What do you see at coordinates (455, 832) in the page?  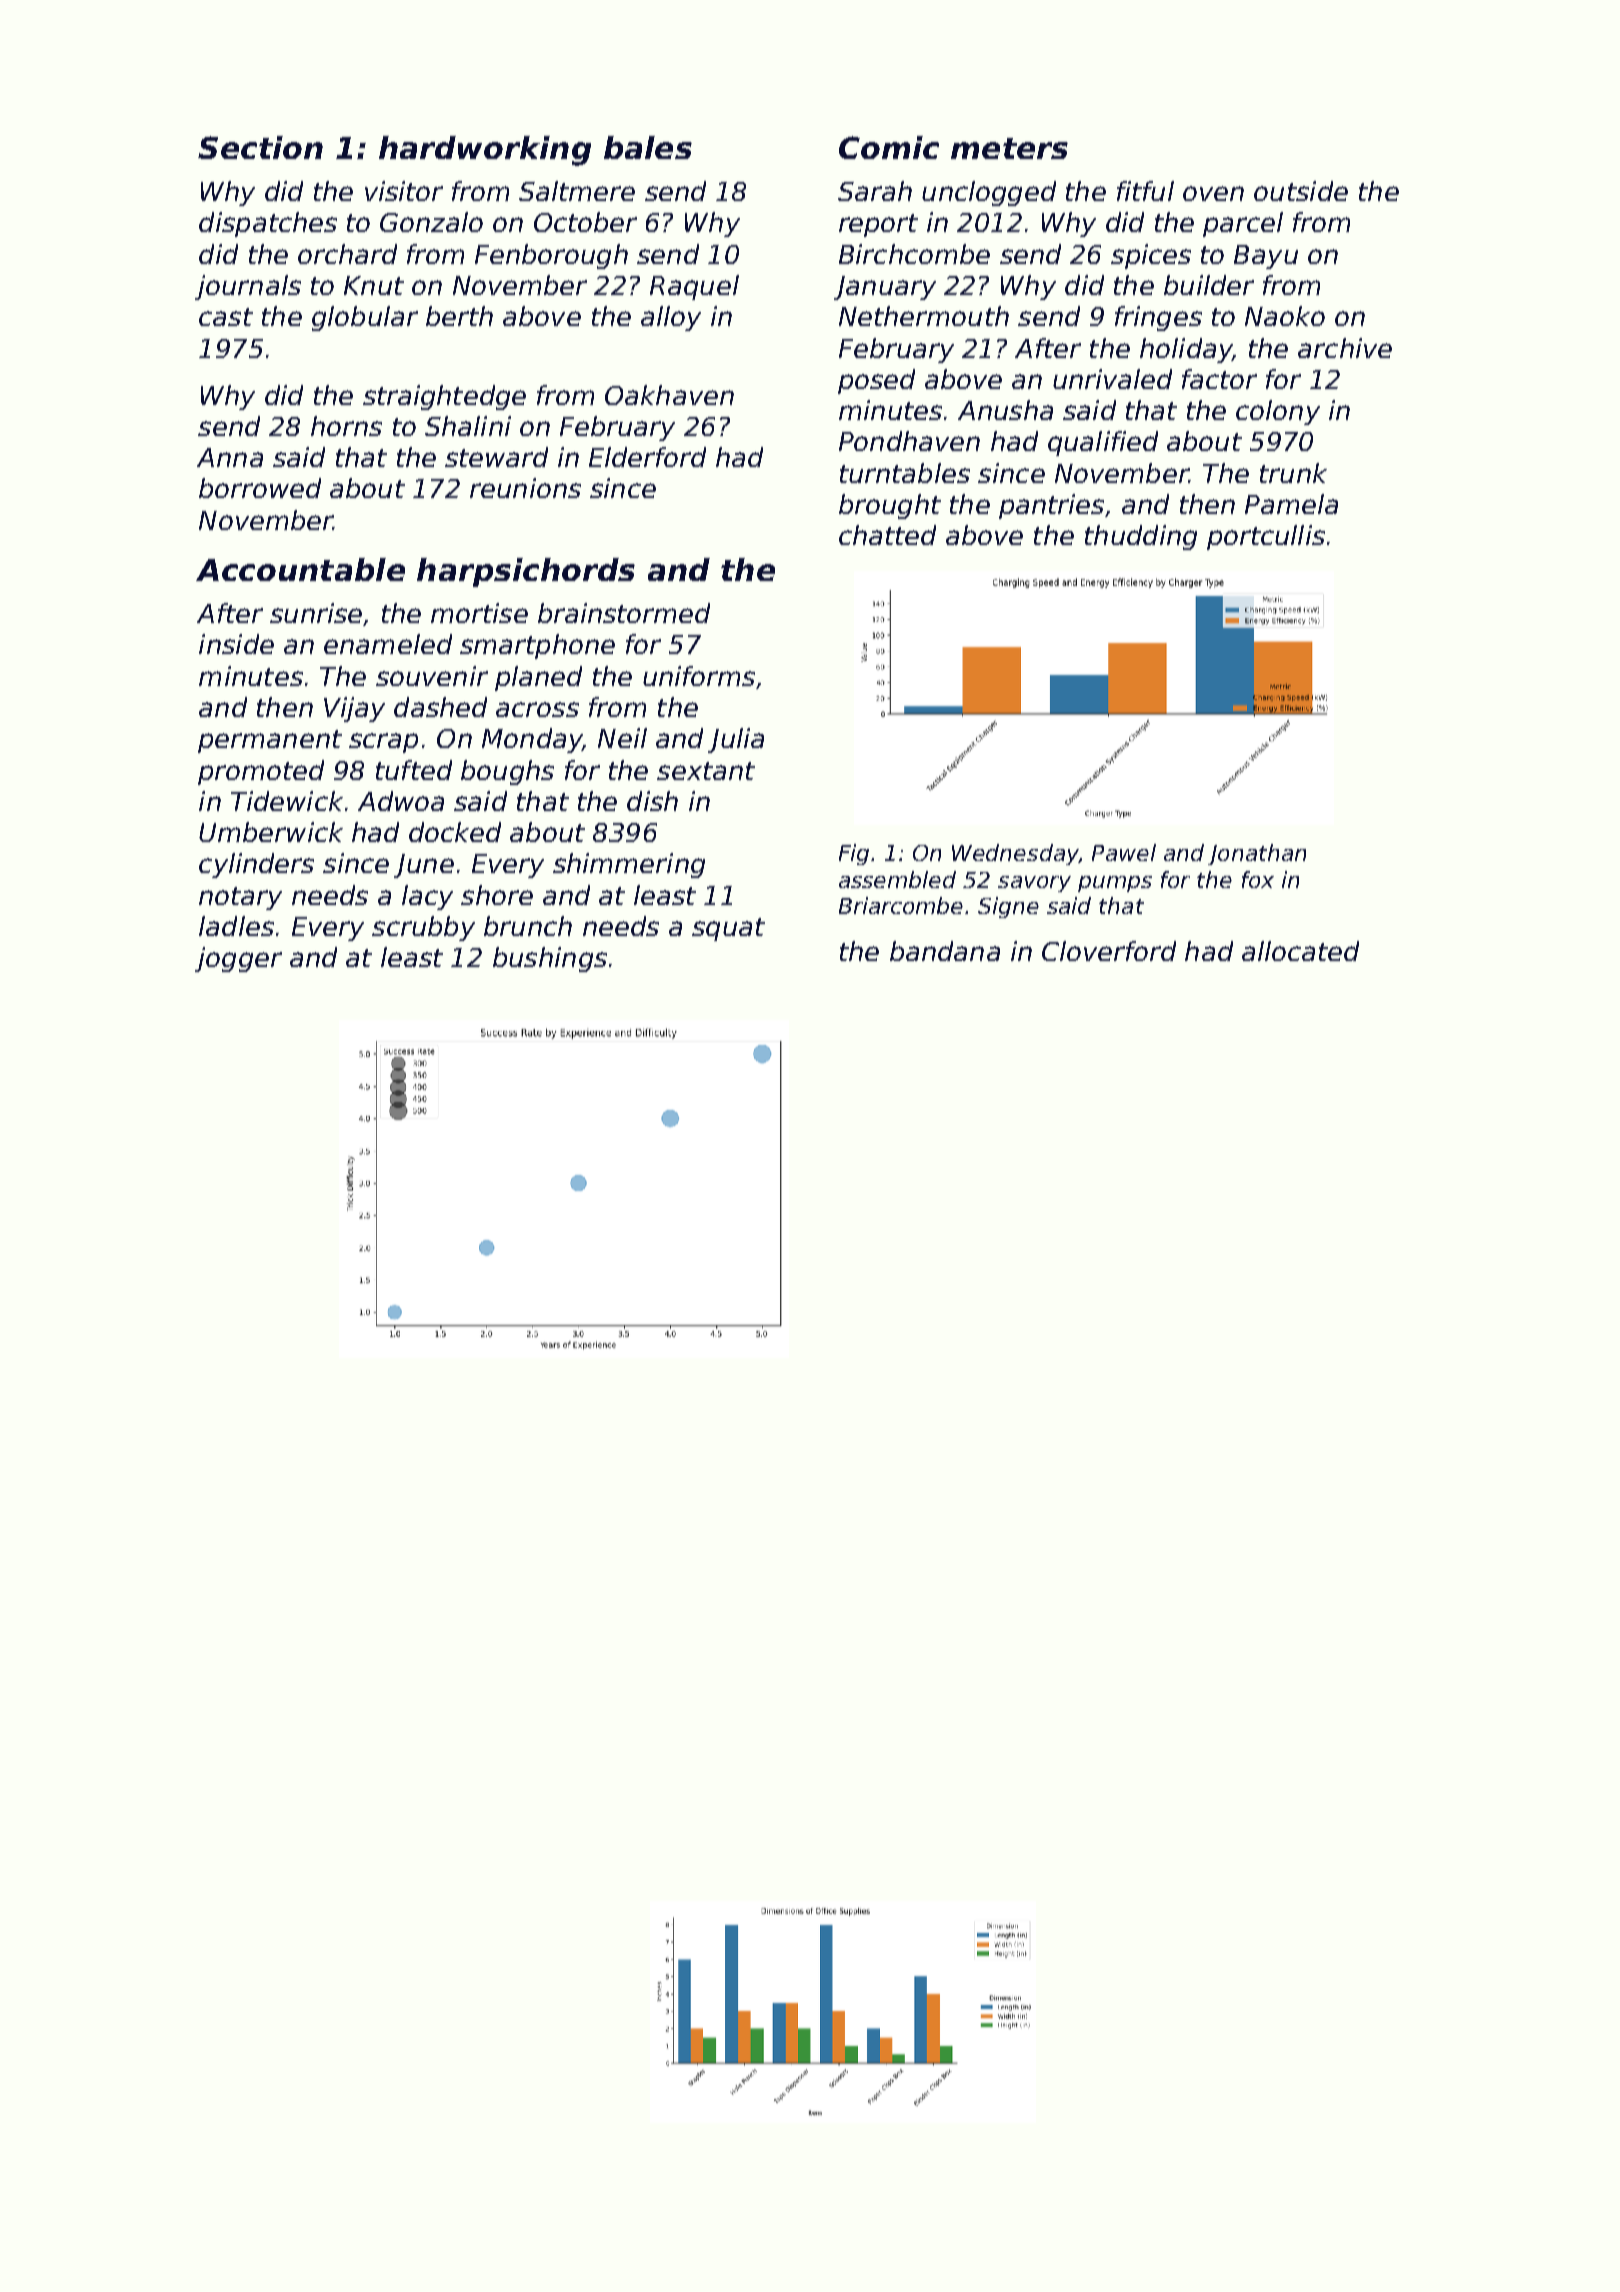 I see `docked` at bounding box center [455, 832].
